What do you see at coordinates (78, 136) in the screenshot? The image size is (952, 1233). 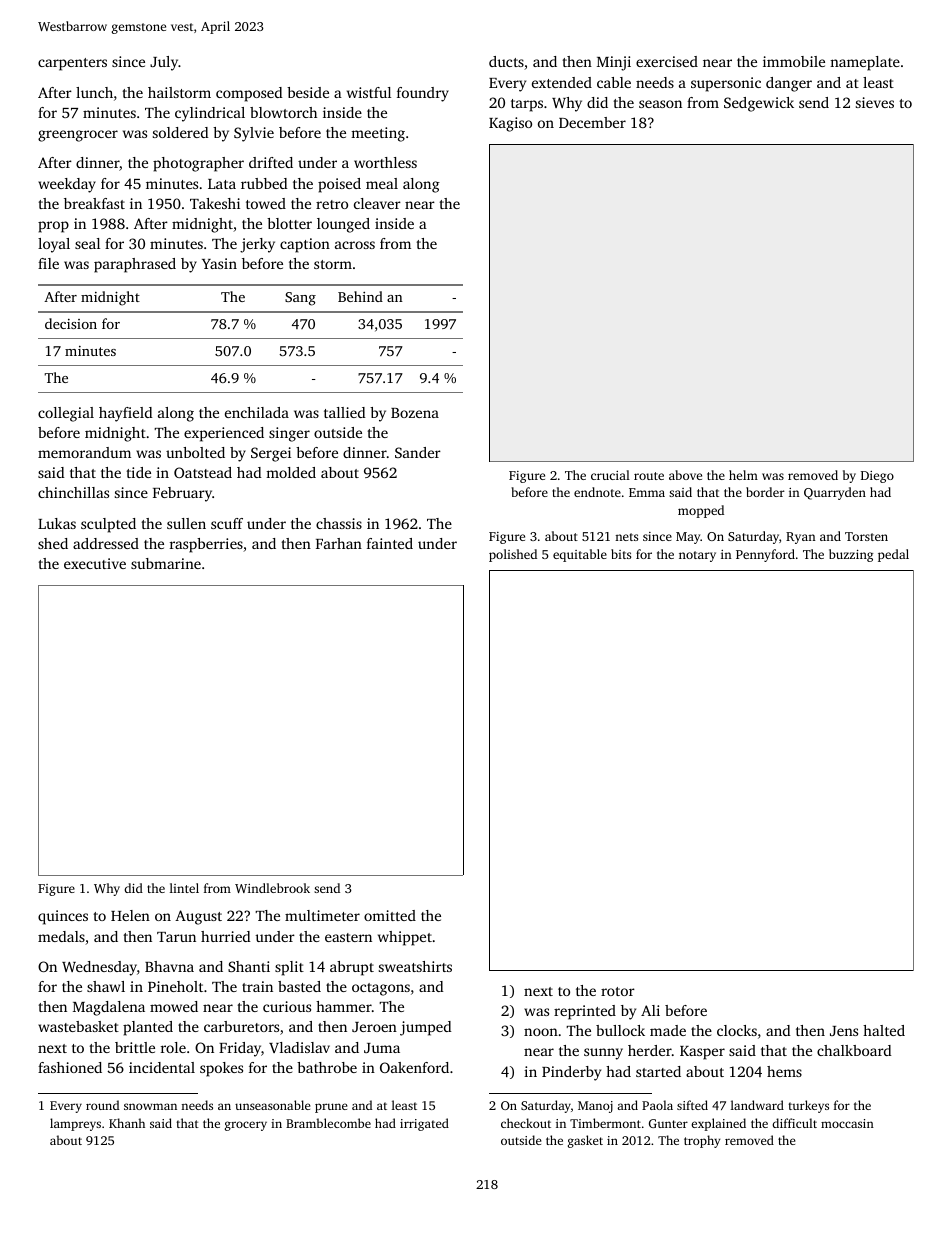 I see `greengrocer` at bounding box center [78, 136].
